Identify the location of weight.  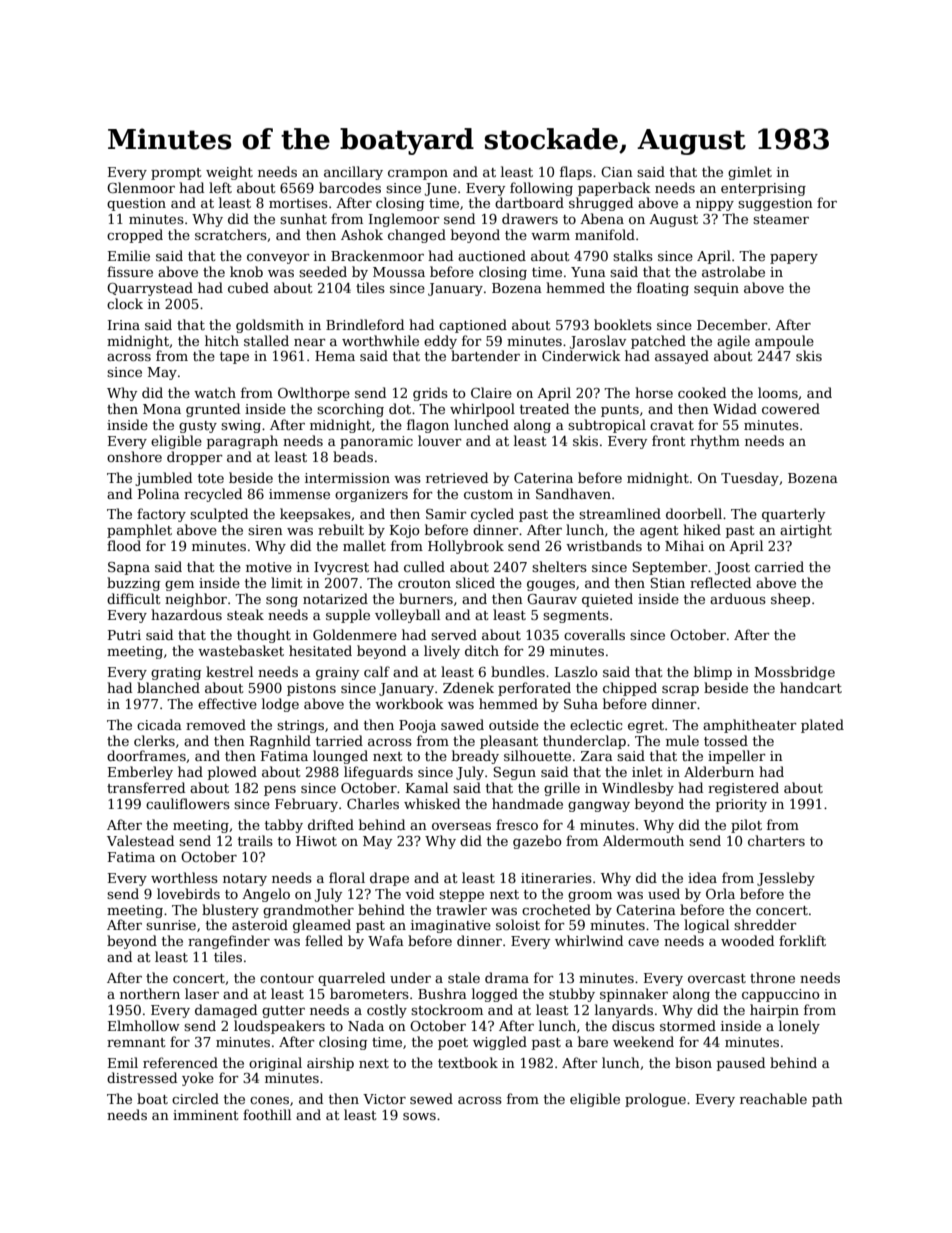
(229, 173).
